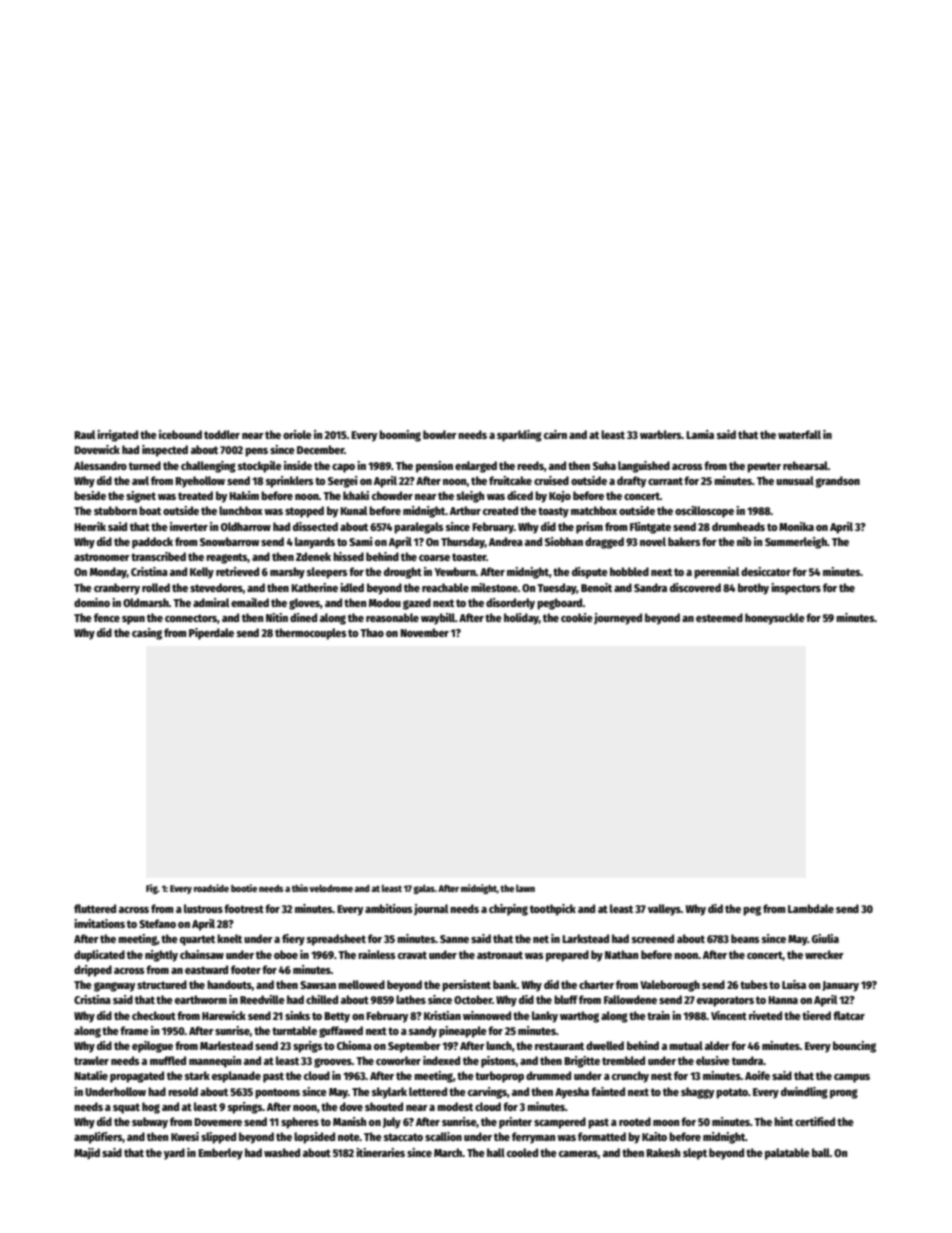  Describe the element at coordinates (154, 1015) in the screenshot. I see `checkout` at that location.
